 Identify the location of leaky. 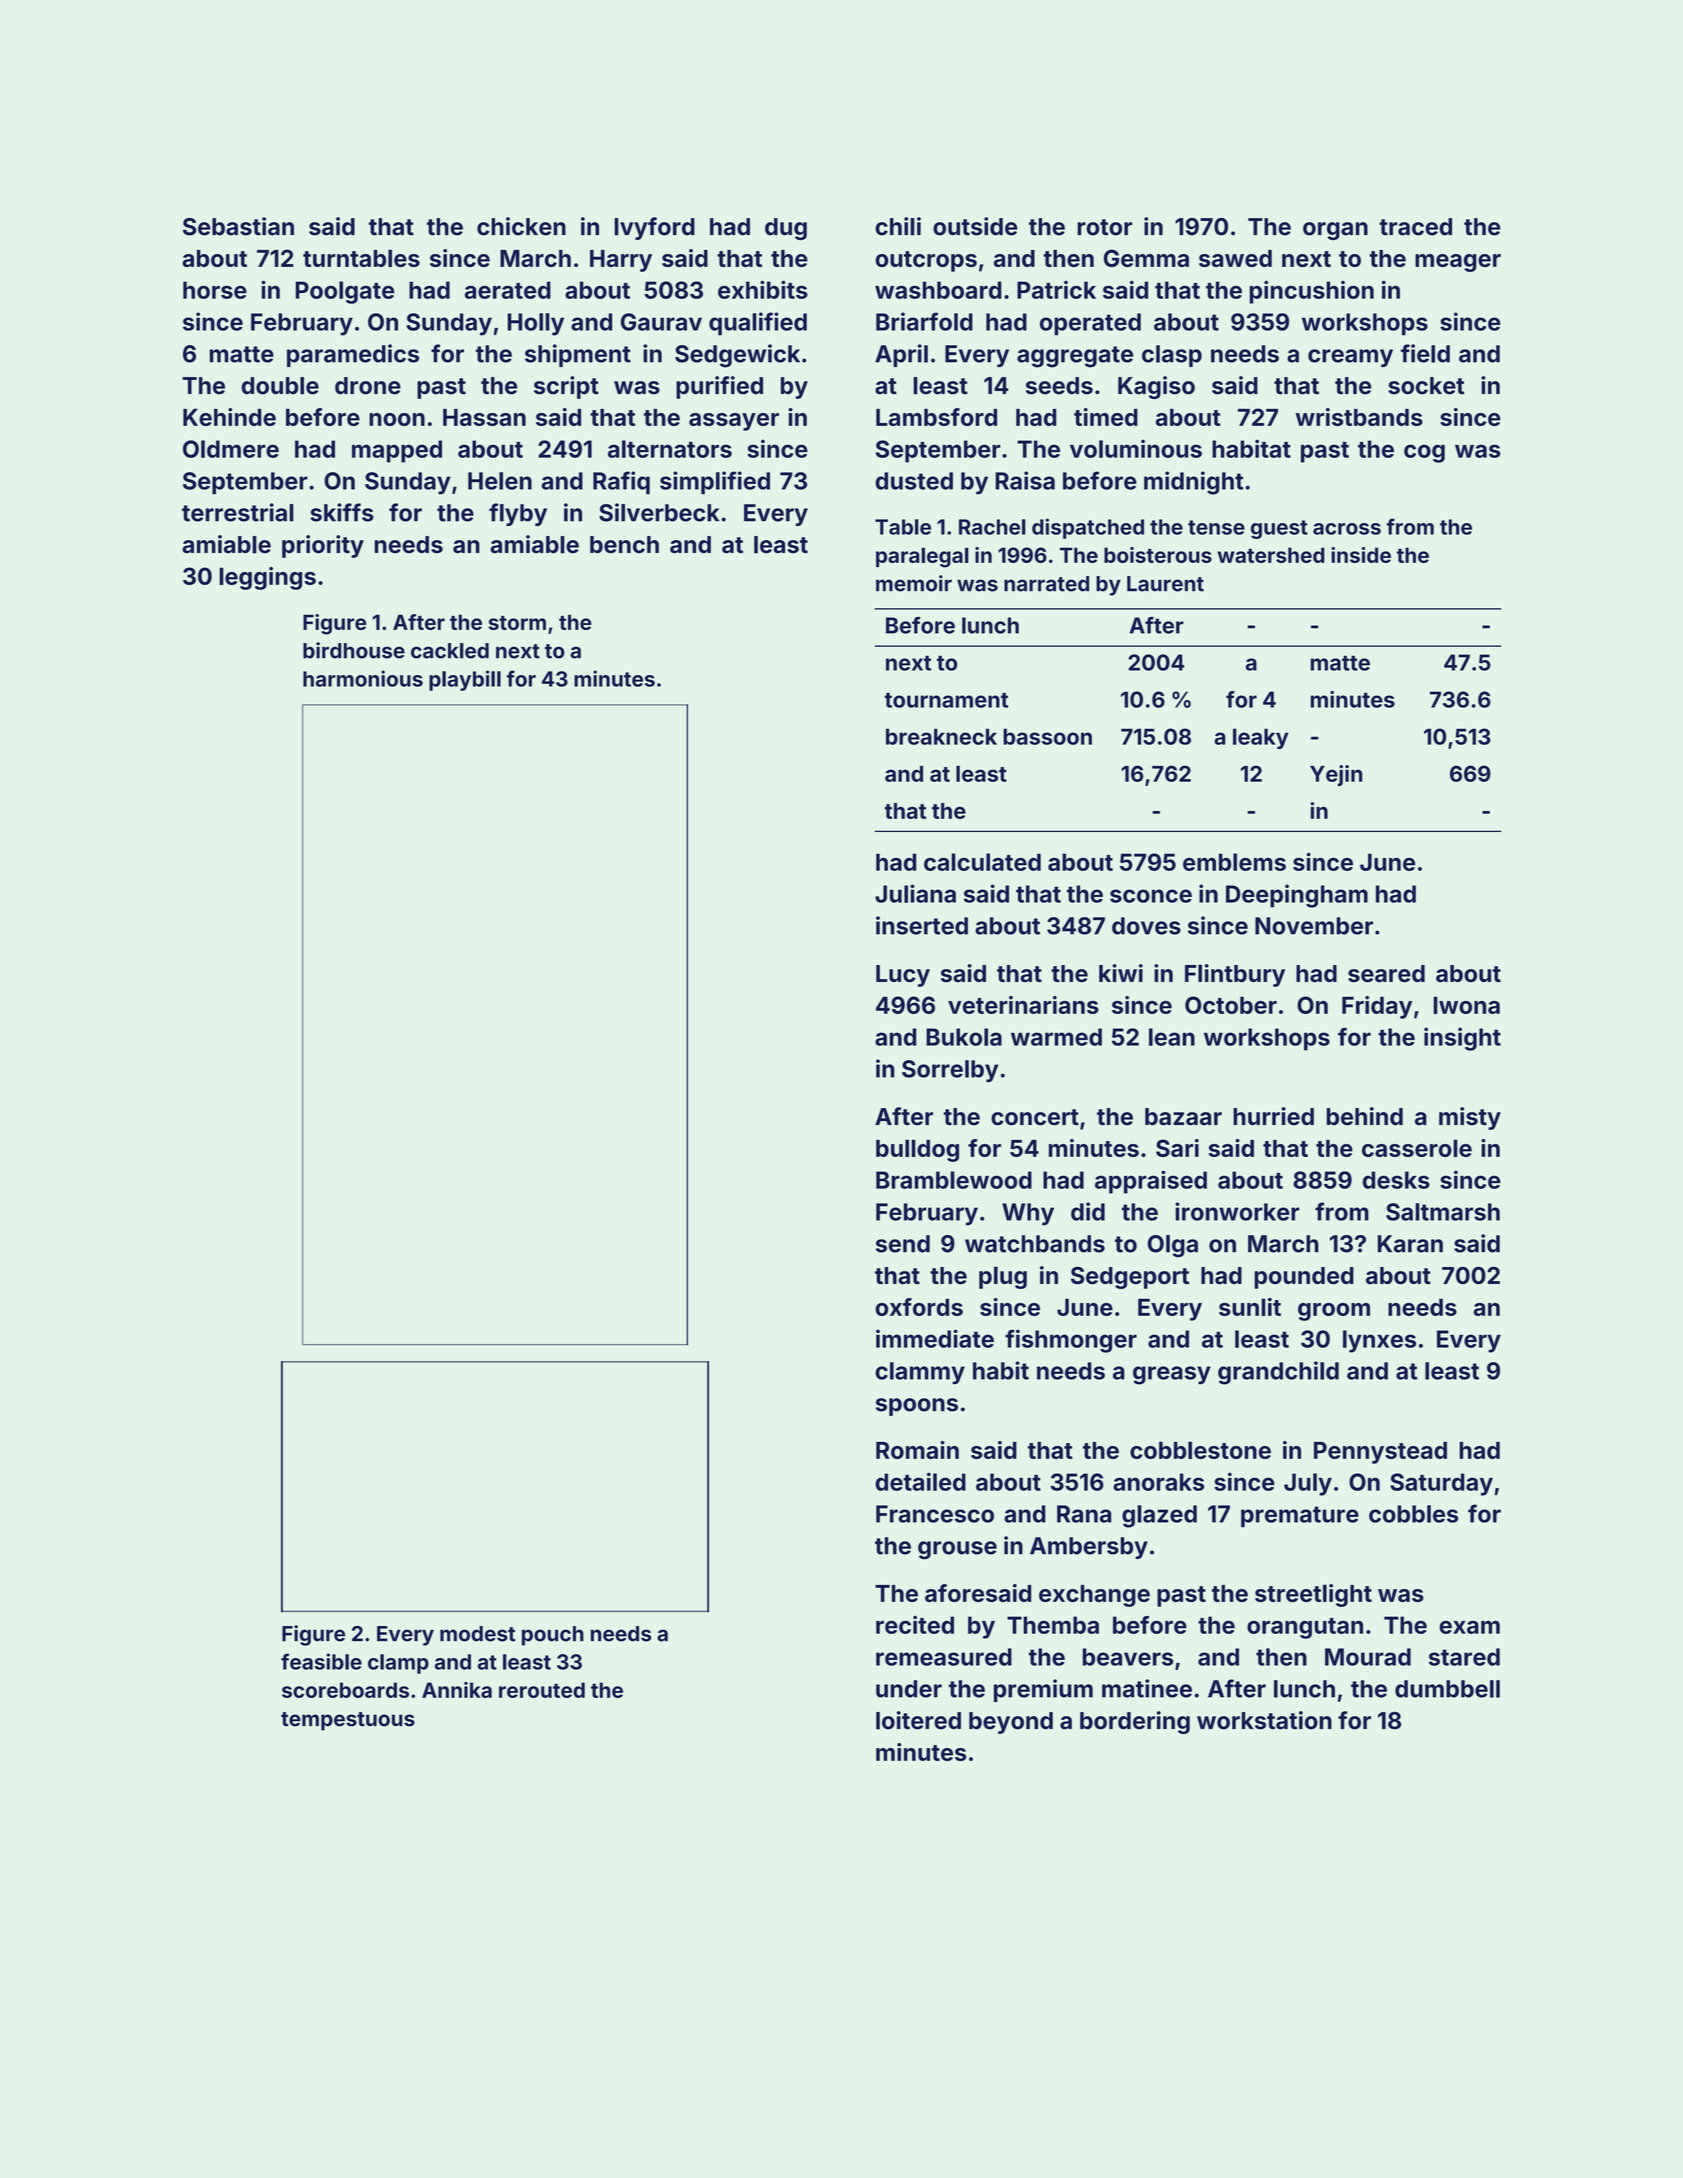
(1261, 738).
